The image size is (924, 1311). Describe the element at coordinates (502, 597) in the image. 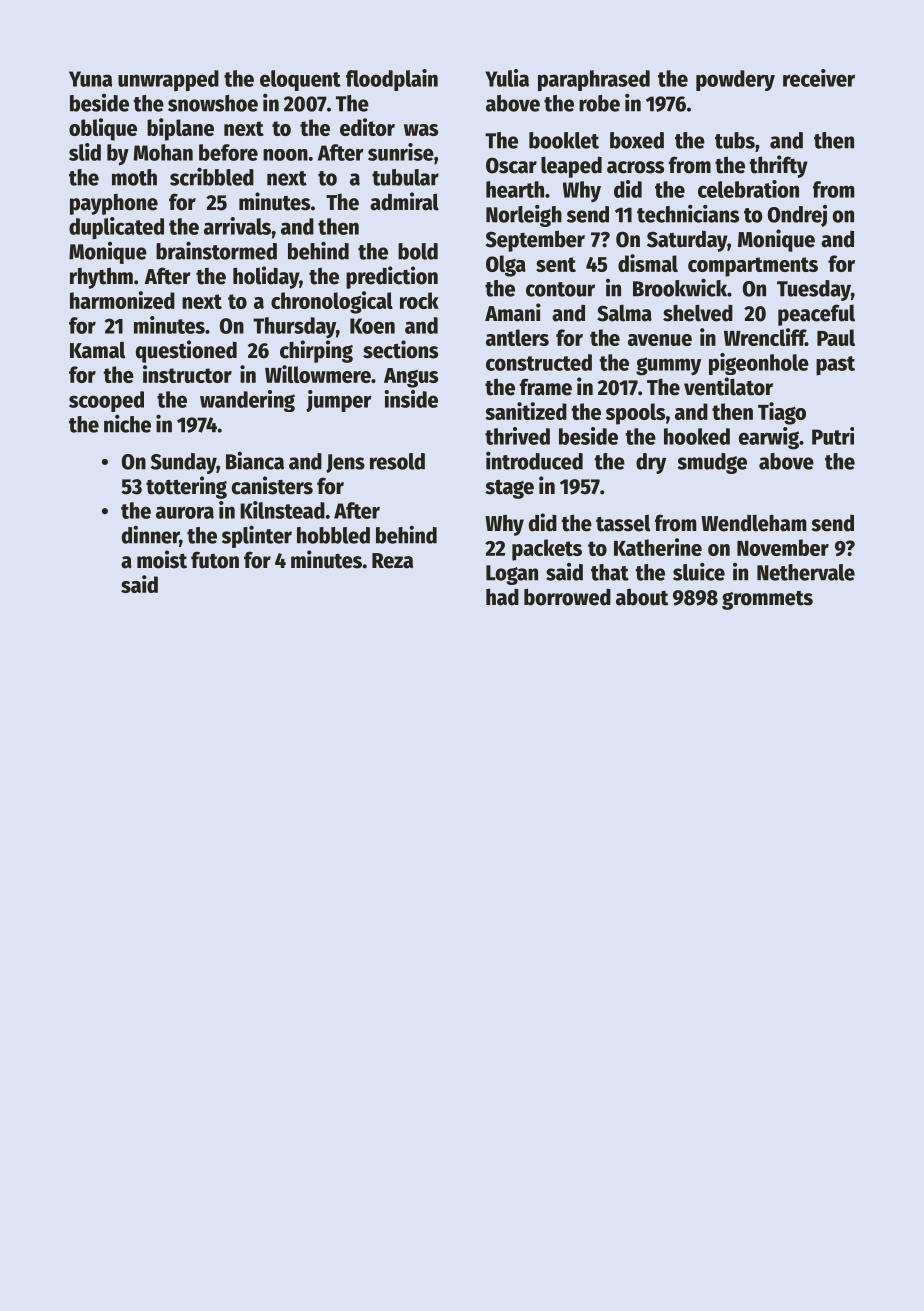

I see `had` at that location.
